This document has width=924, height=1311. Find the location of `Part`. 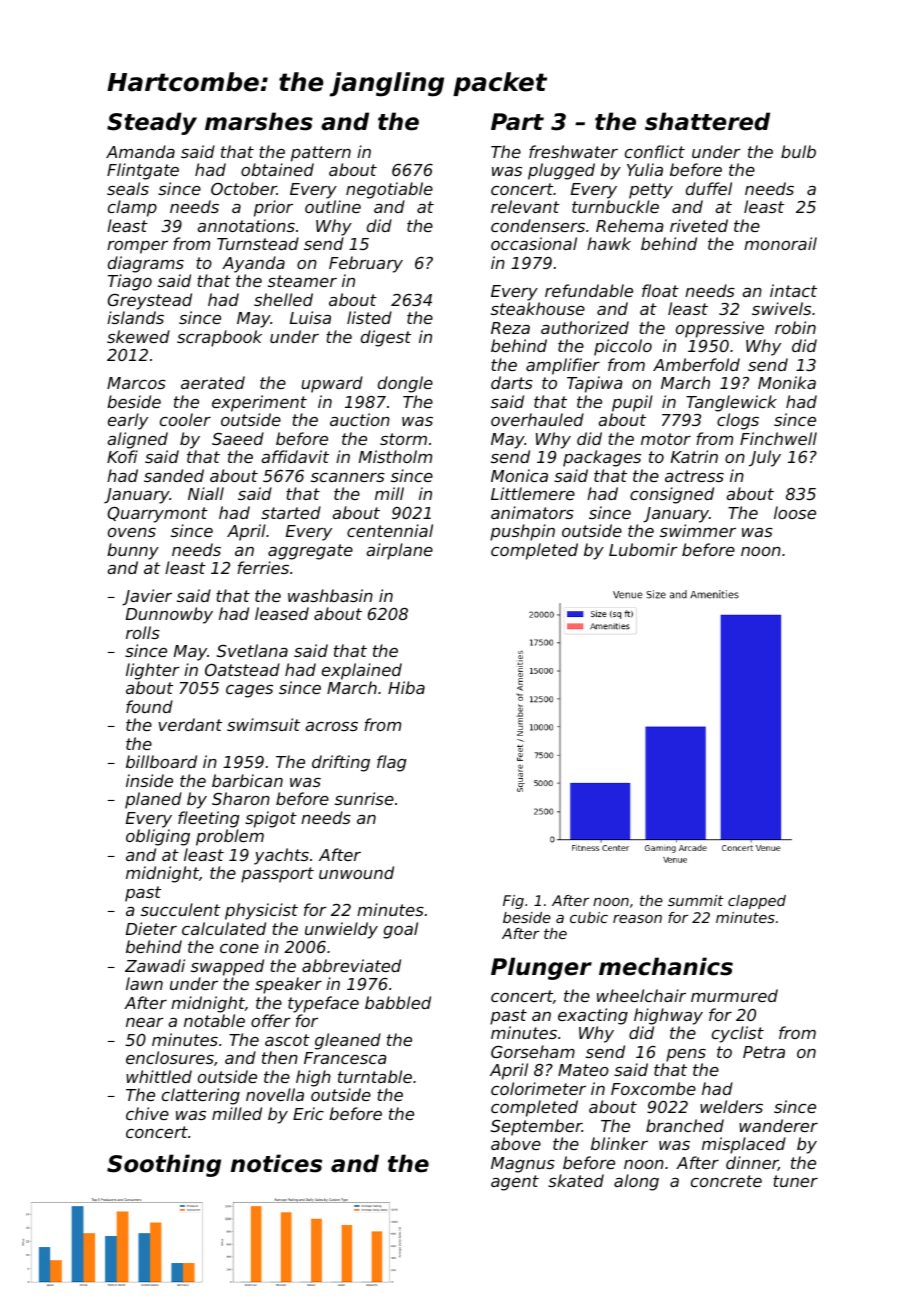

Part is located at coordinates (517, 122).
